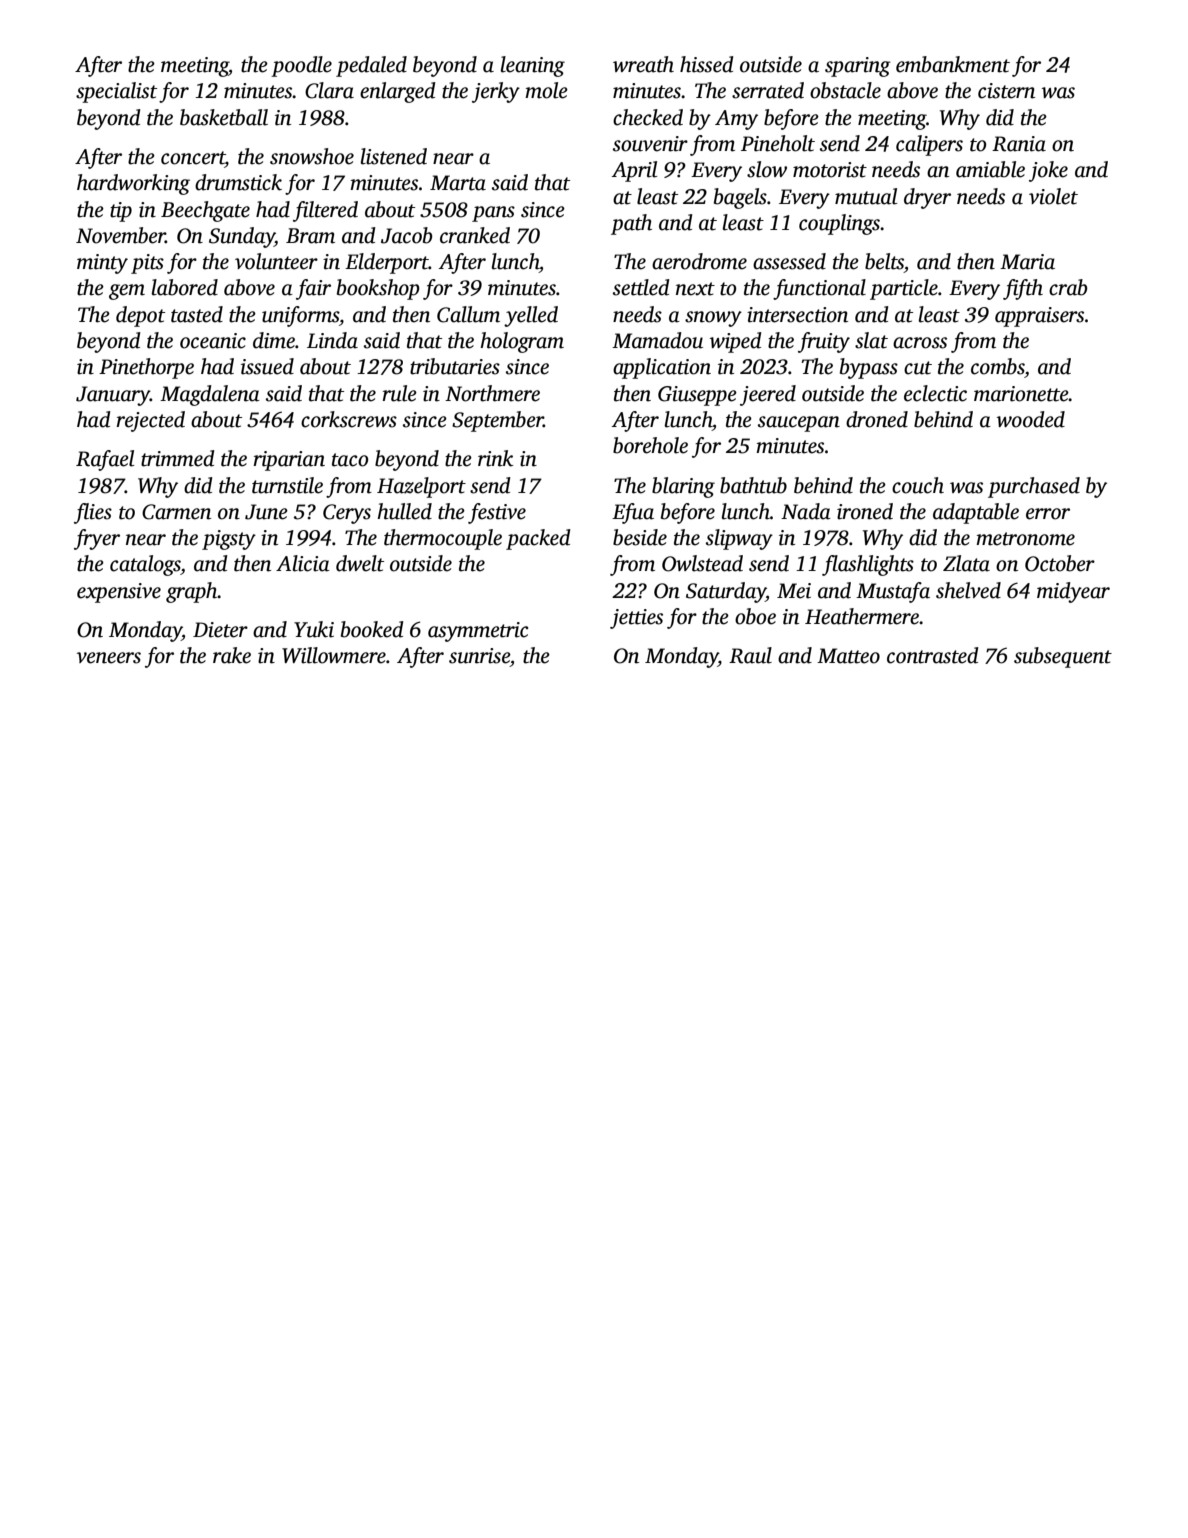 Image resolution: width=1188 pixels, height=1538 pixels. What do you see at coordinates (1048, 514) in the image?
I see `error` at bounding box center [1048, 514].
